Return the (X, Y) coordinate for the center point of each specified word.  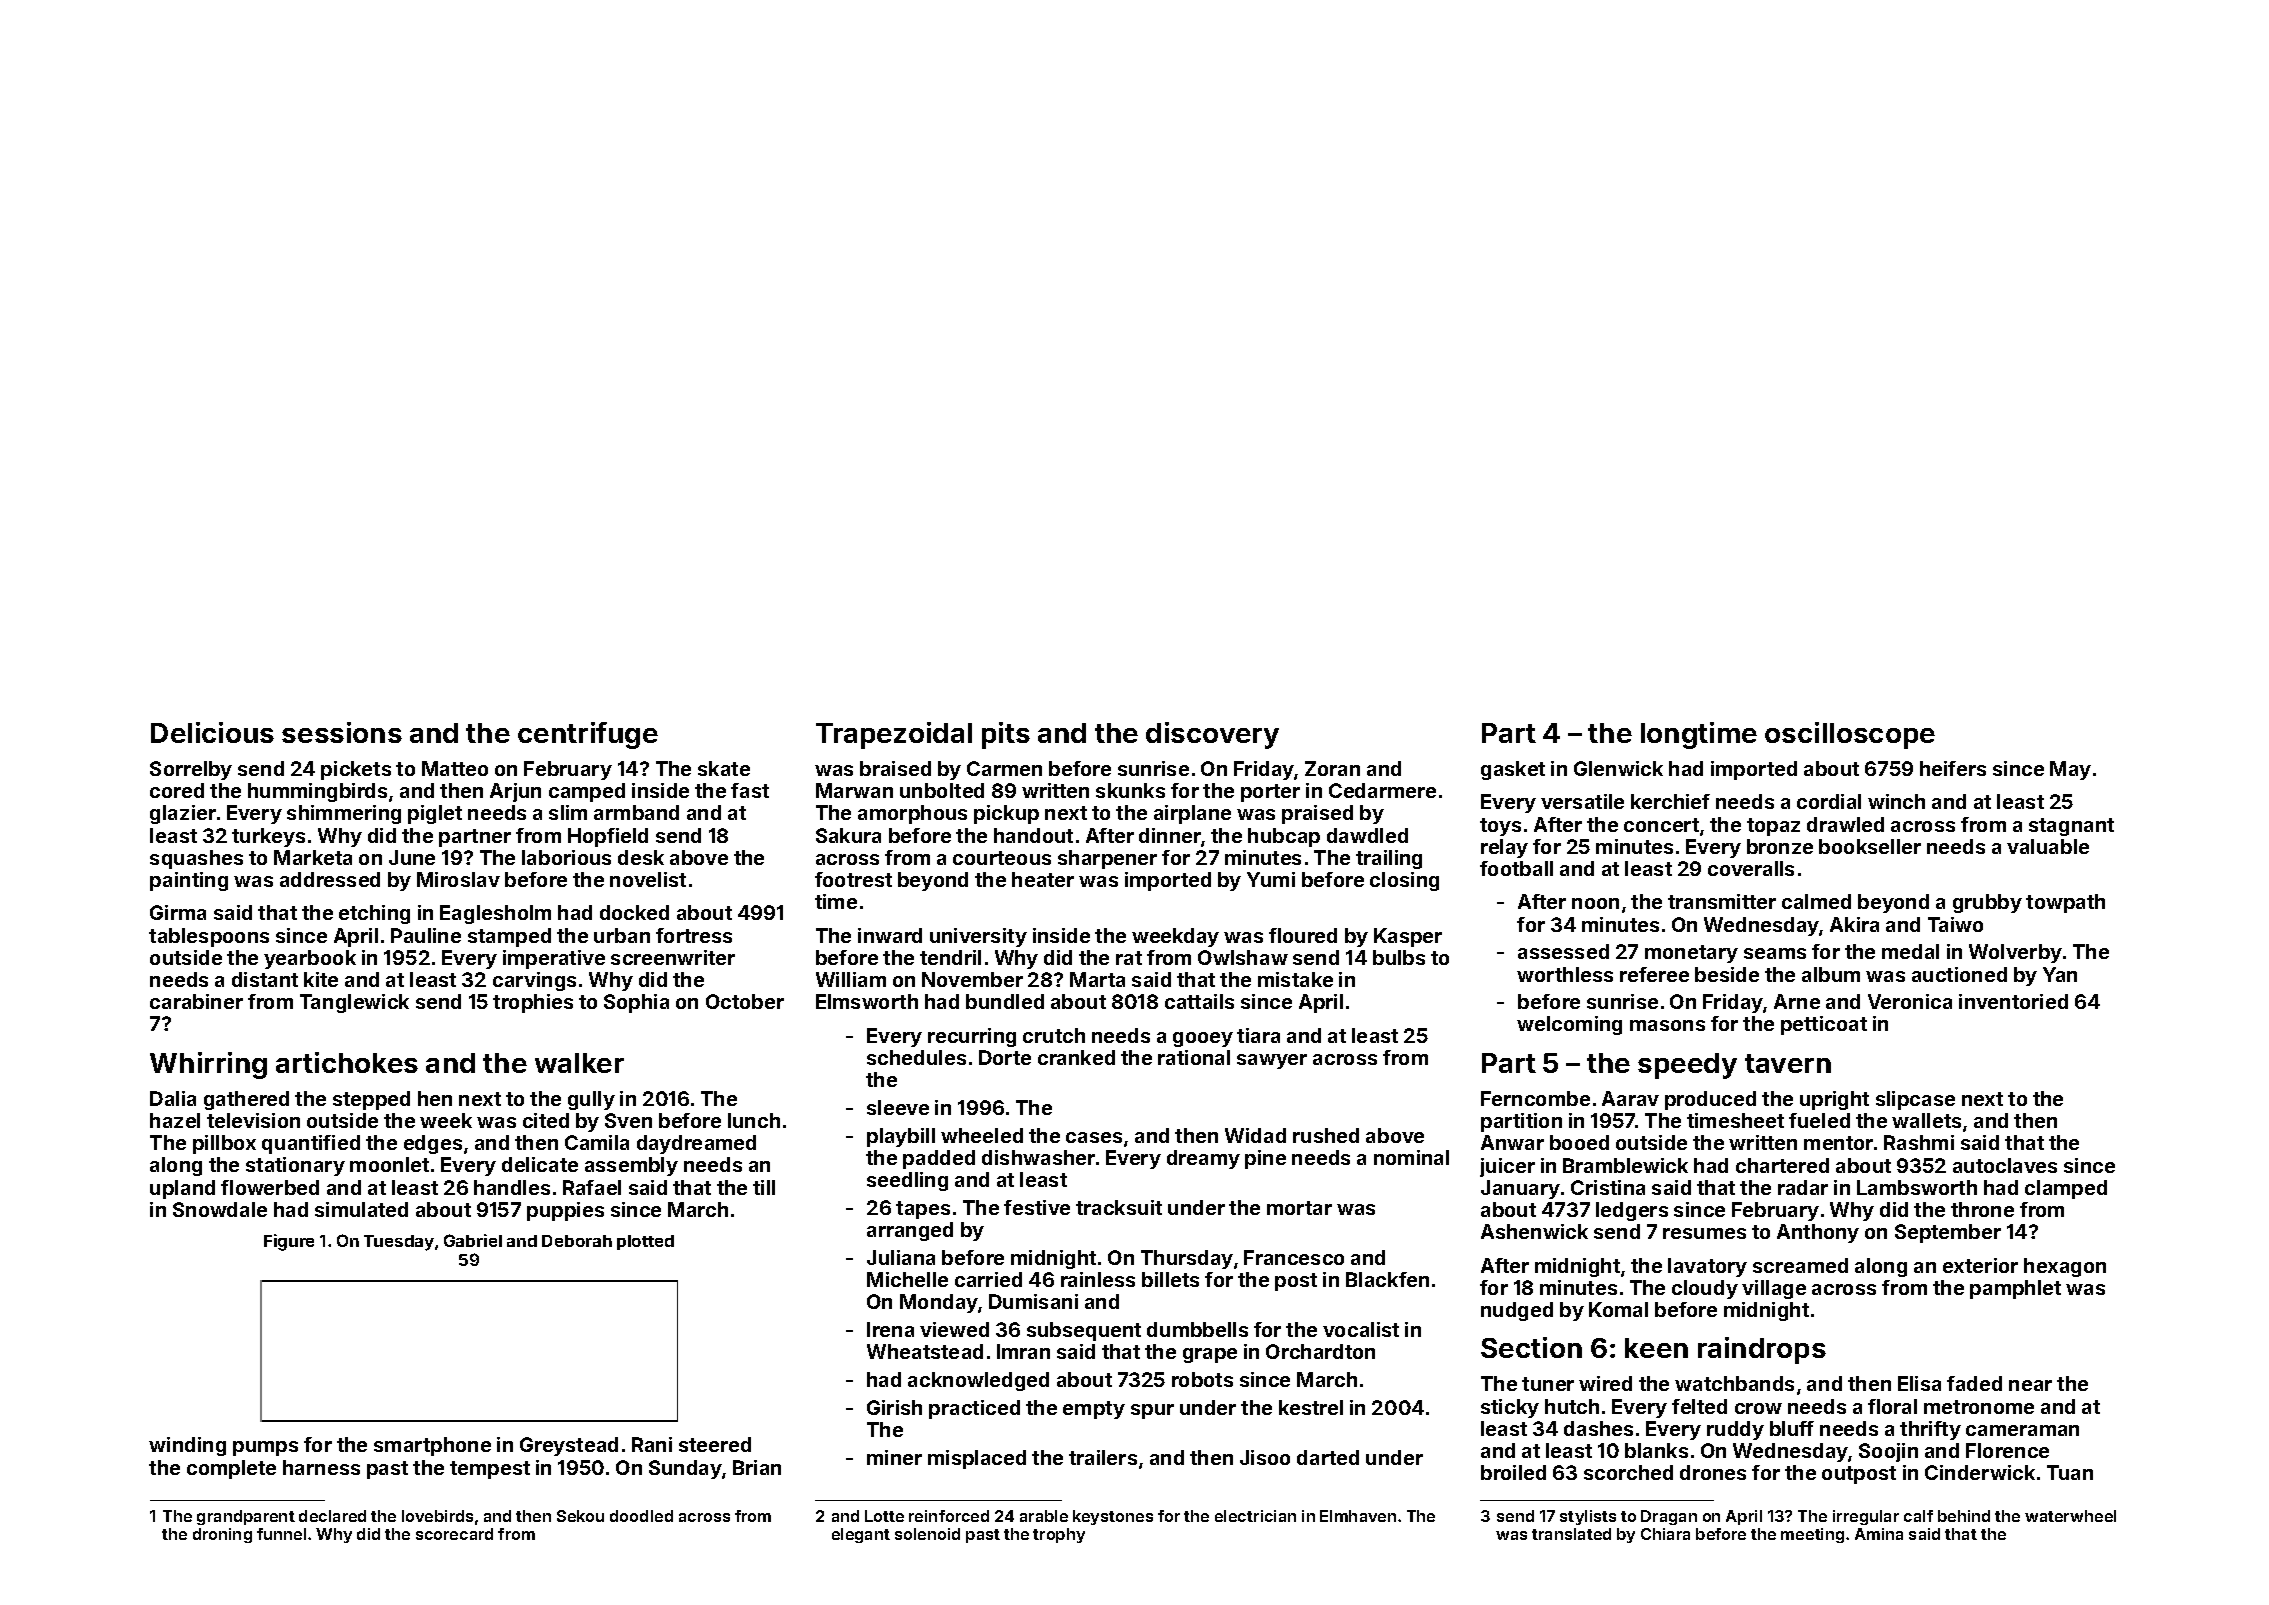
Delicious (212, 732)
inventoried (2013, 1001)
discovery (1212, 735)
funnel (281, 1534)
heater (1043, 879)
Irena (890, 1329)
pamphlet (2015, 1289)
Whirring (208, 1065)
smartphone (432, 1446)
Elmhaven (1358, 1516)
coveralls (1751, 868)
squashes (196, 859)
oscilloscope (1850, 735)
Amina (1879, 1534)
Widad (1255, 1135)
